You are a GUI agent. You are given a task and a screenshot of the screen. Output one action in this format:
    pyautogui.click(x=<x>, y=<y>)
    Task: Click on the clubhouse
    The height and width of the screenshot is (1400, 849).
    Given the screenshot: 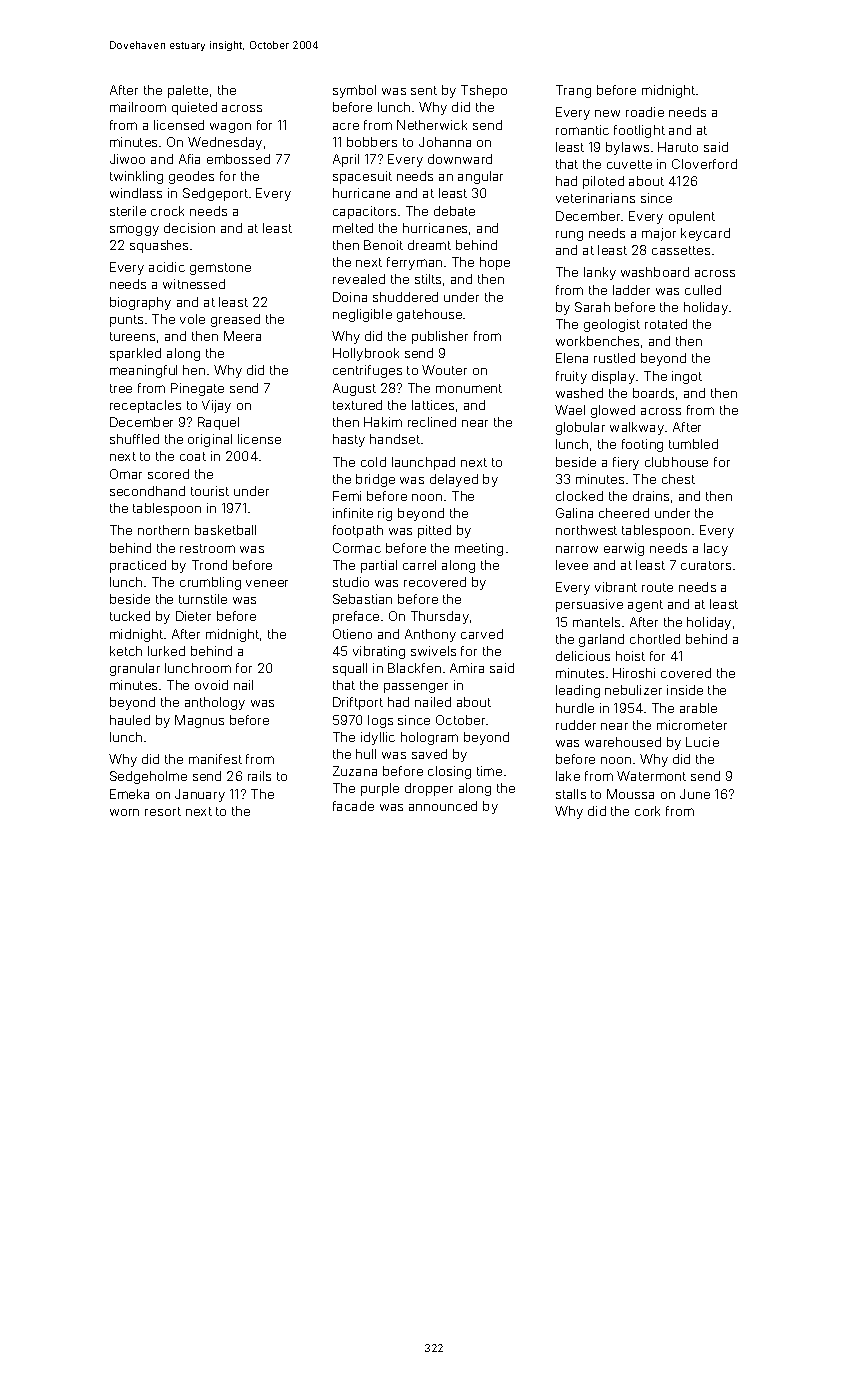 What is the action you would take?
    pyautogui.click(x=676, y=462)
